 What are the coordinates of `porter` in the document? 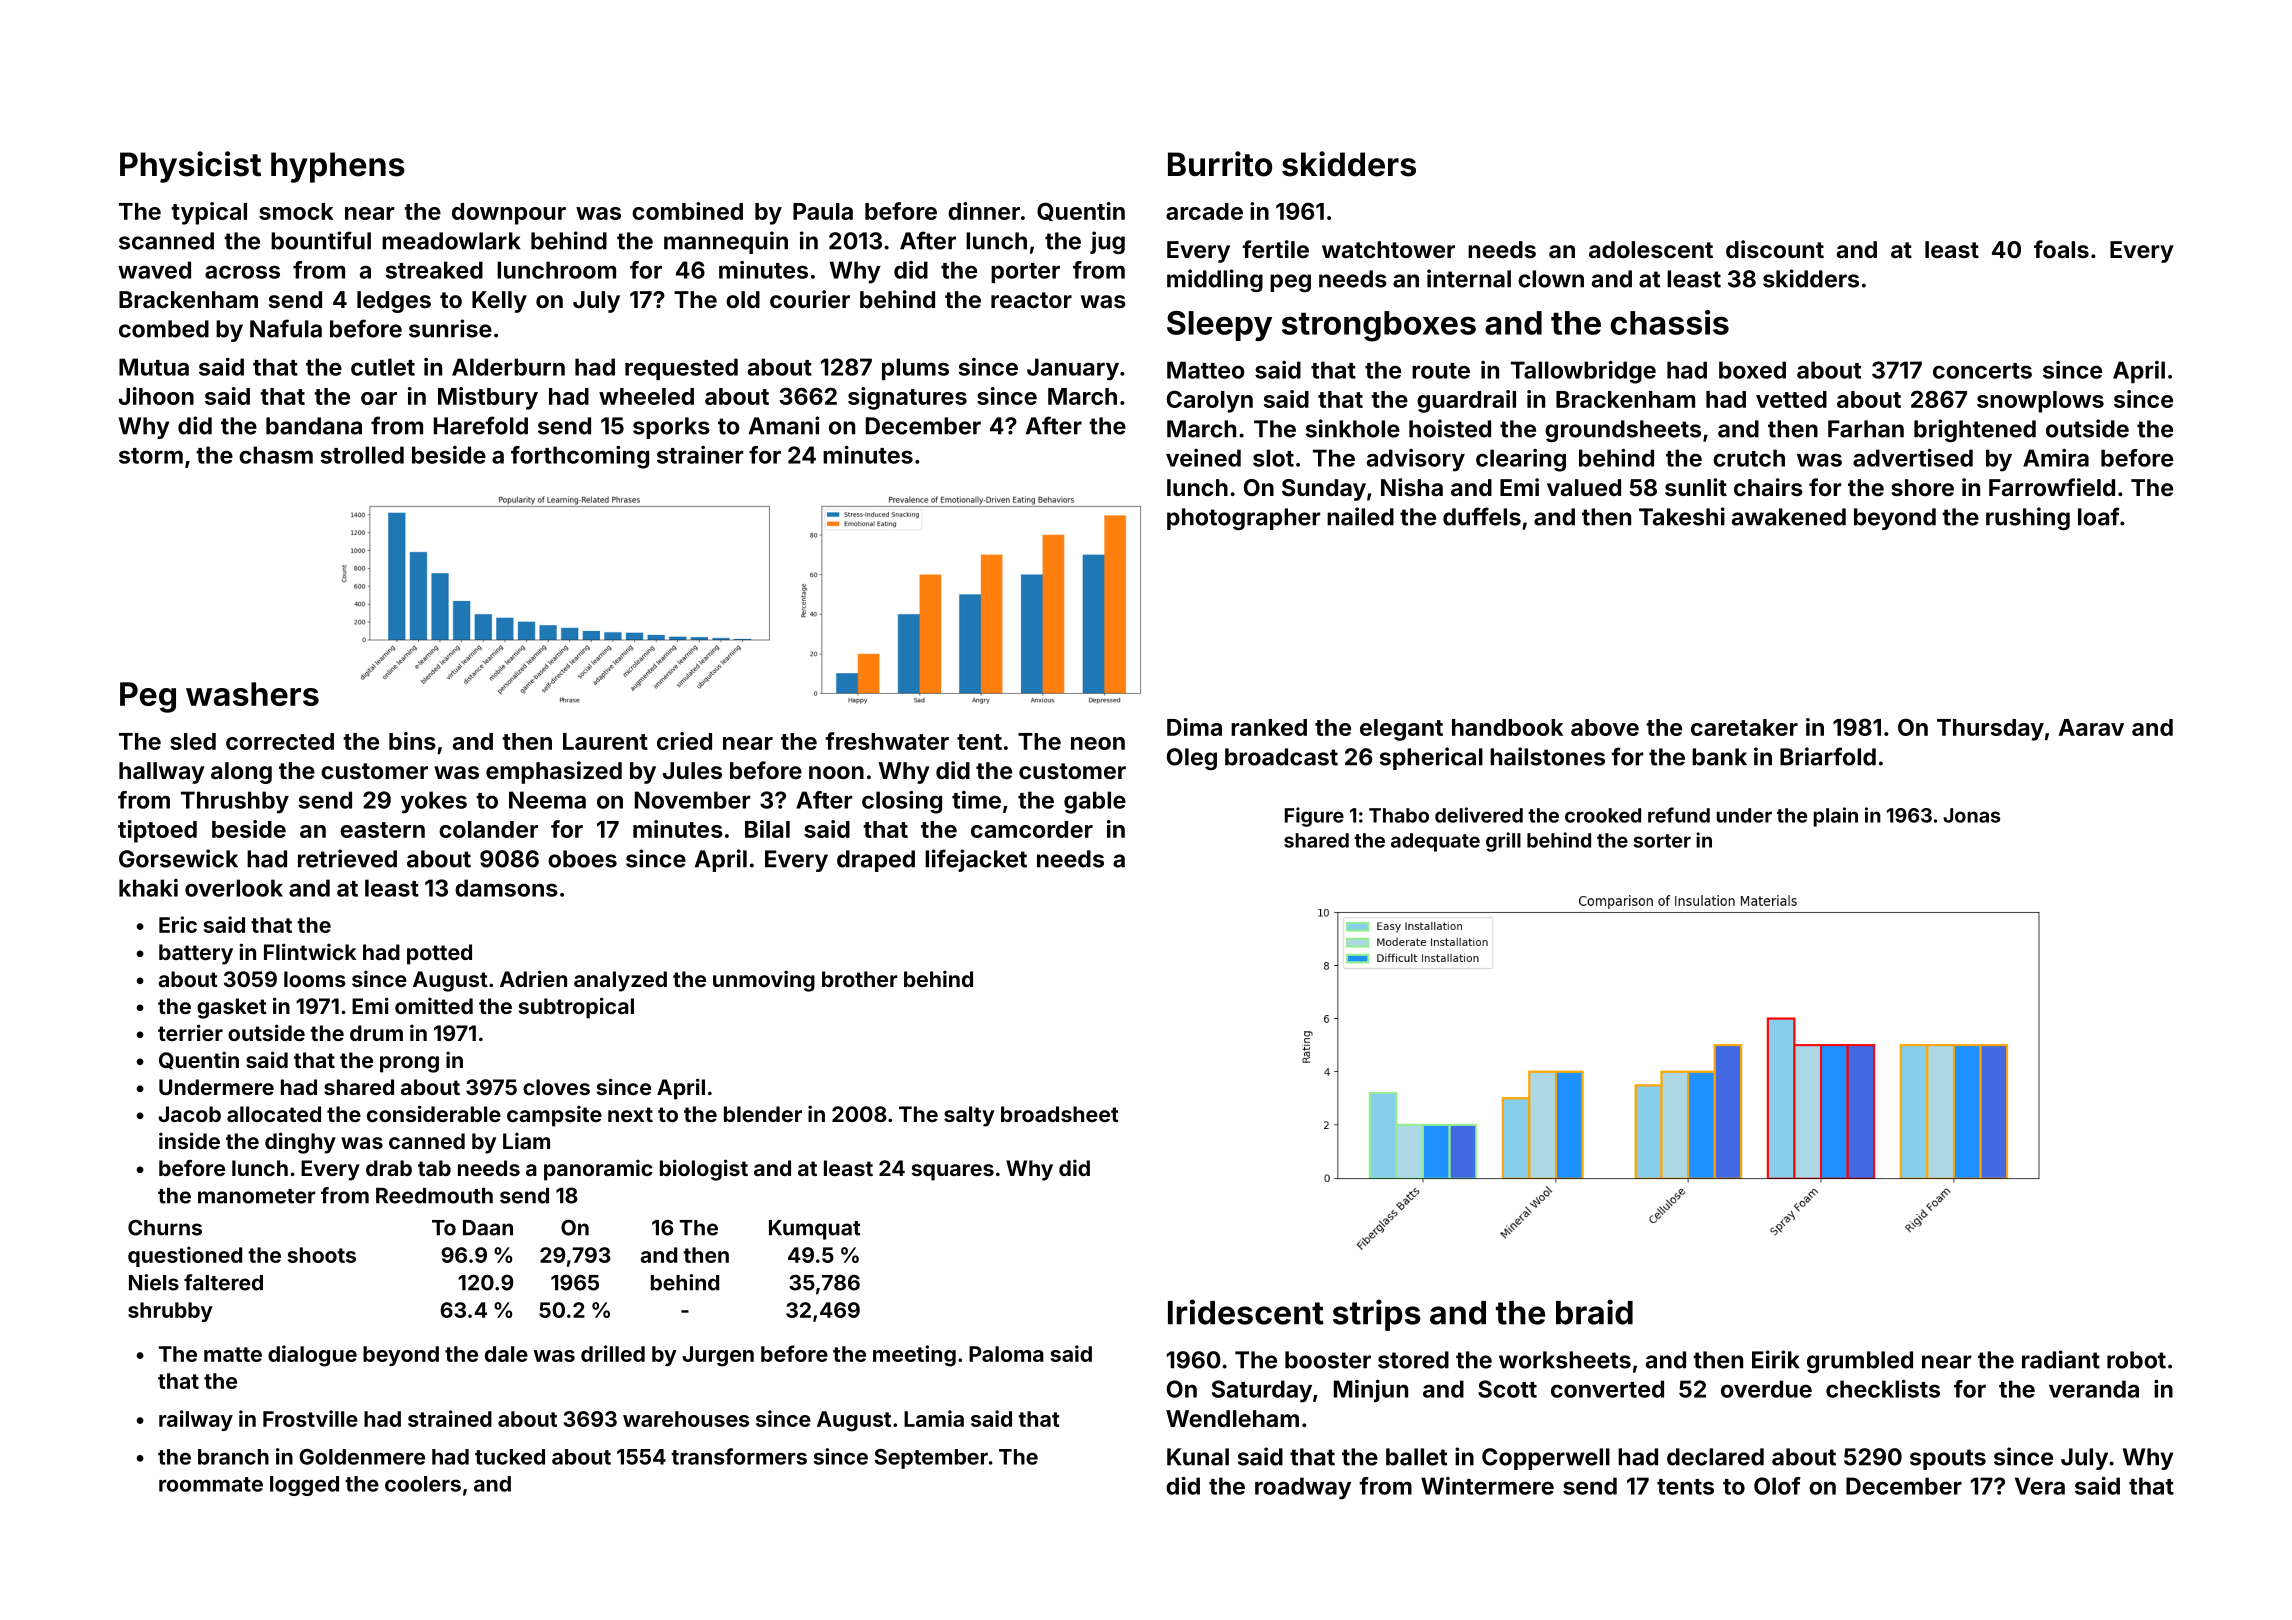 It's located at (1025, 273).
